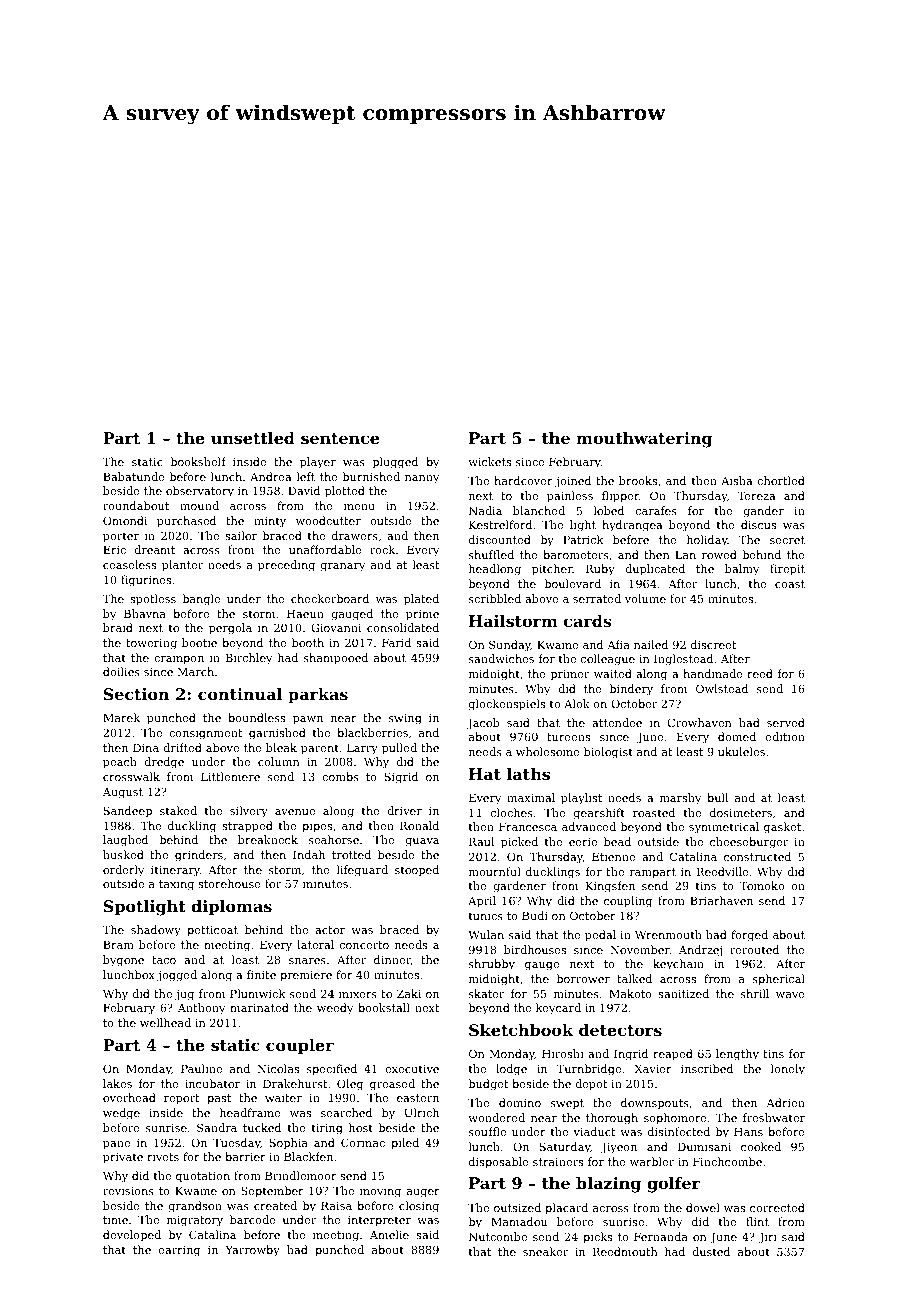 This image has width=908, height=1316. Describe the element at coordinates (711, 1251) in the image. I see `dusted` at that location.
